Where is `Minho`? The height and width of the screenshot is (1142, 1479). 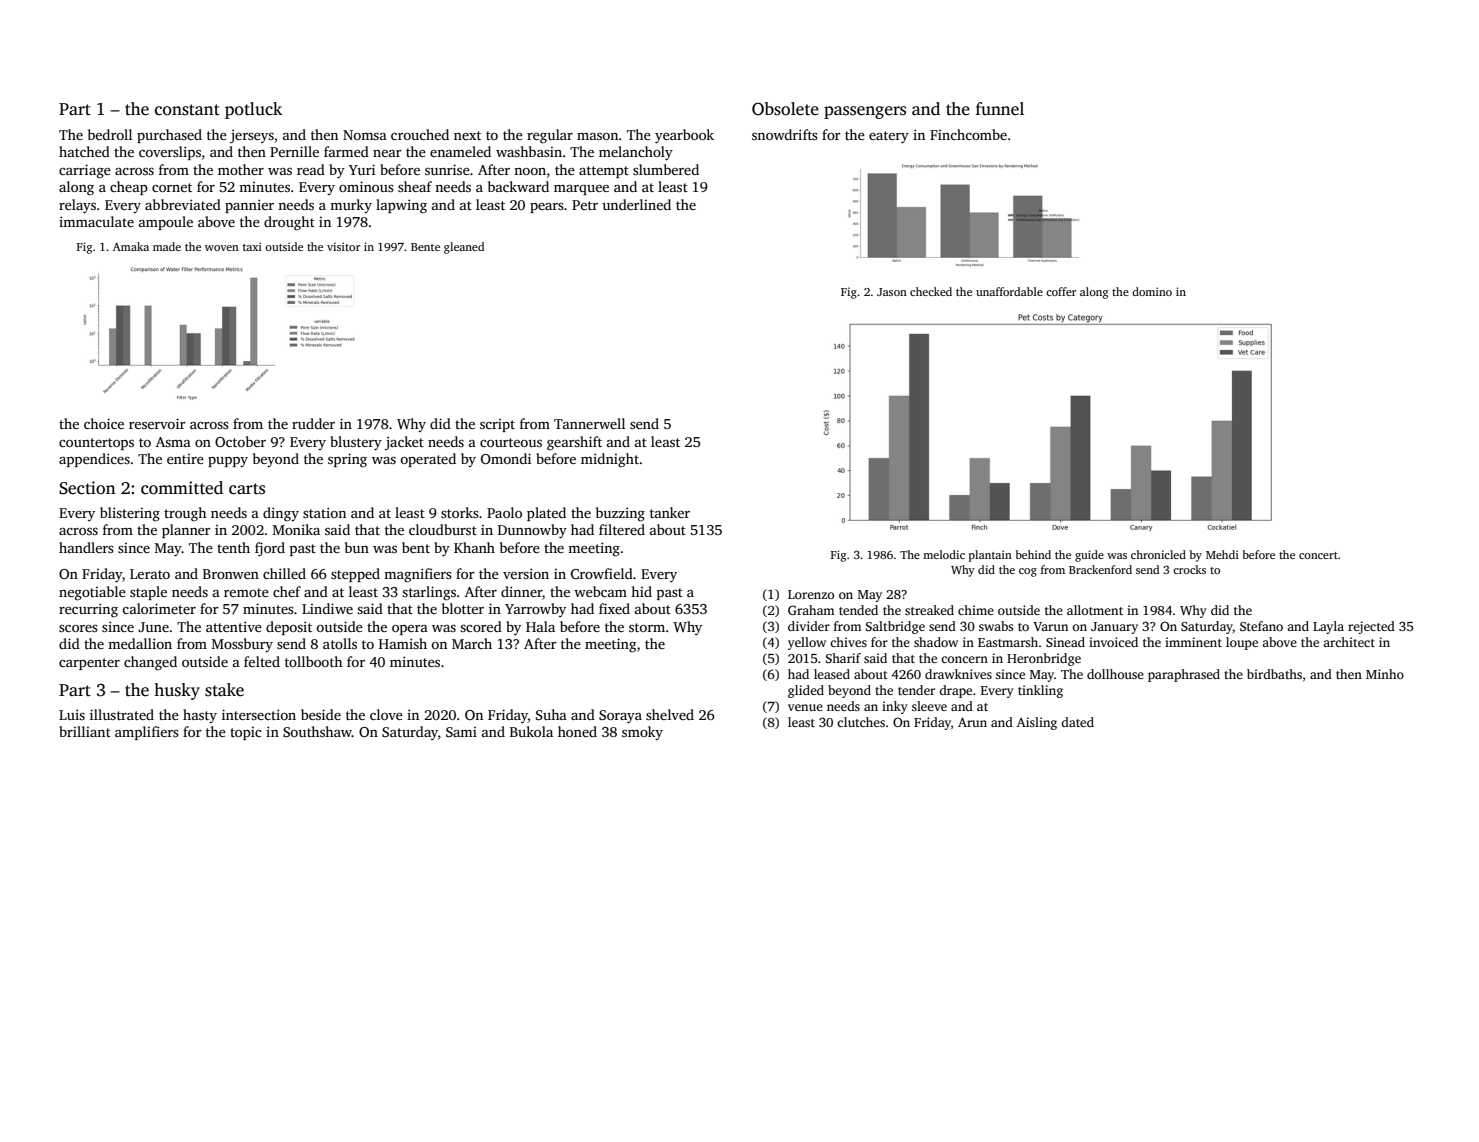
Minho is located at coordinates (1385, 674).
